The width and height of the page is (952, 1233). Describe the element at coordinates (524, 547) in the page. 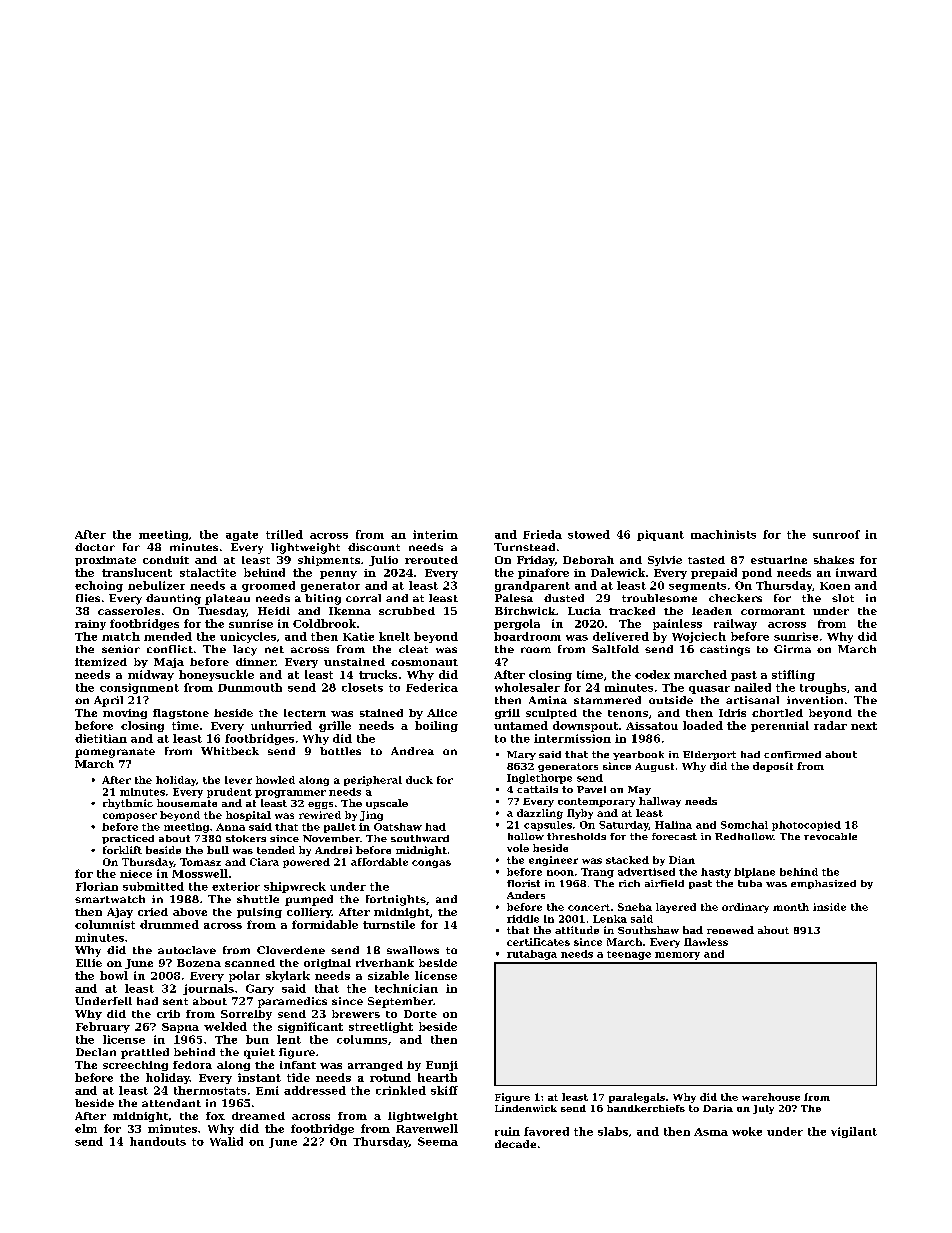

I see `Turnstead` at that location.
